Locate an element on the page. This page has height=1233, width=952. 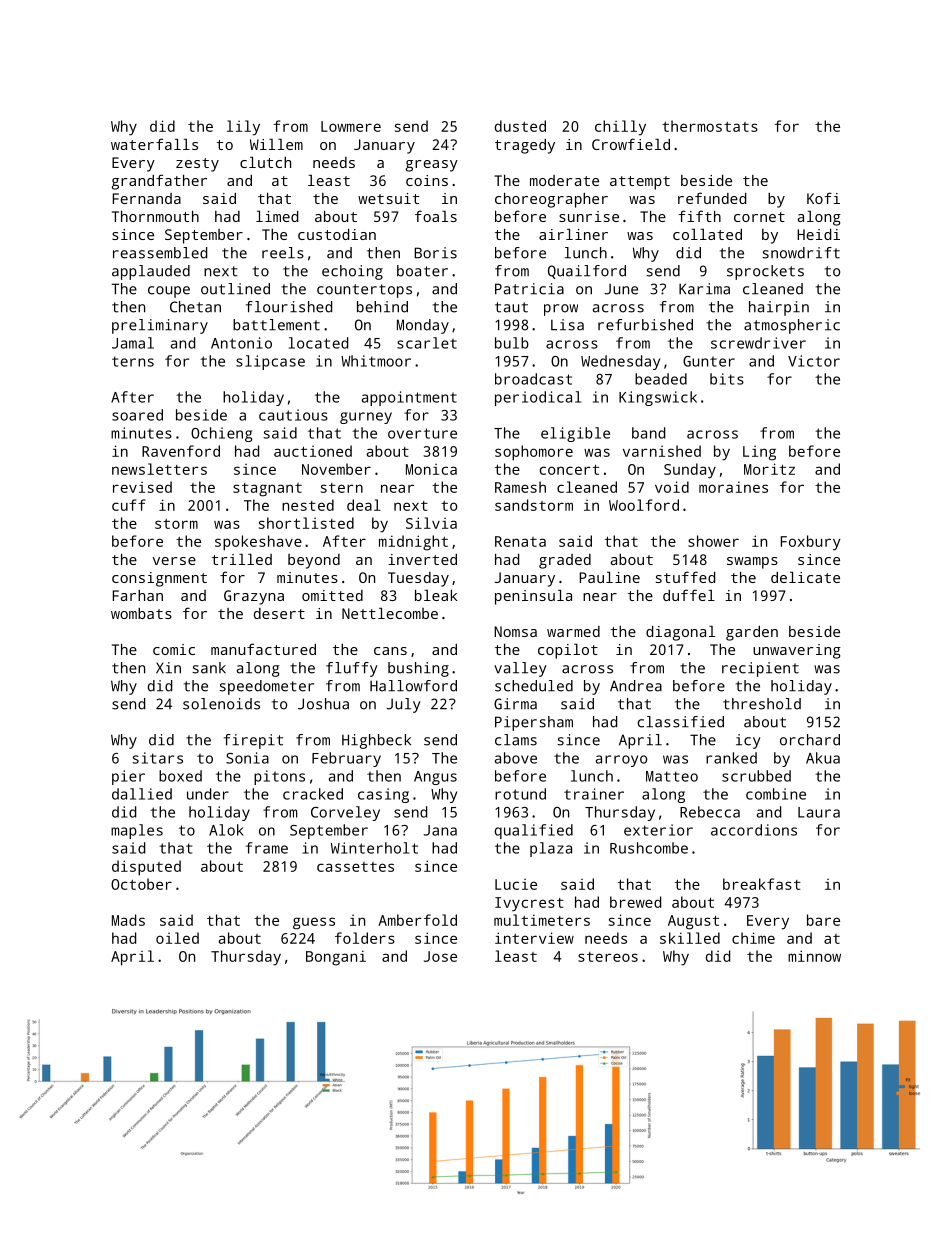
waterfalls is located at coordinates (154, 144).
